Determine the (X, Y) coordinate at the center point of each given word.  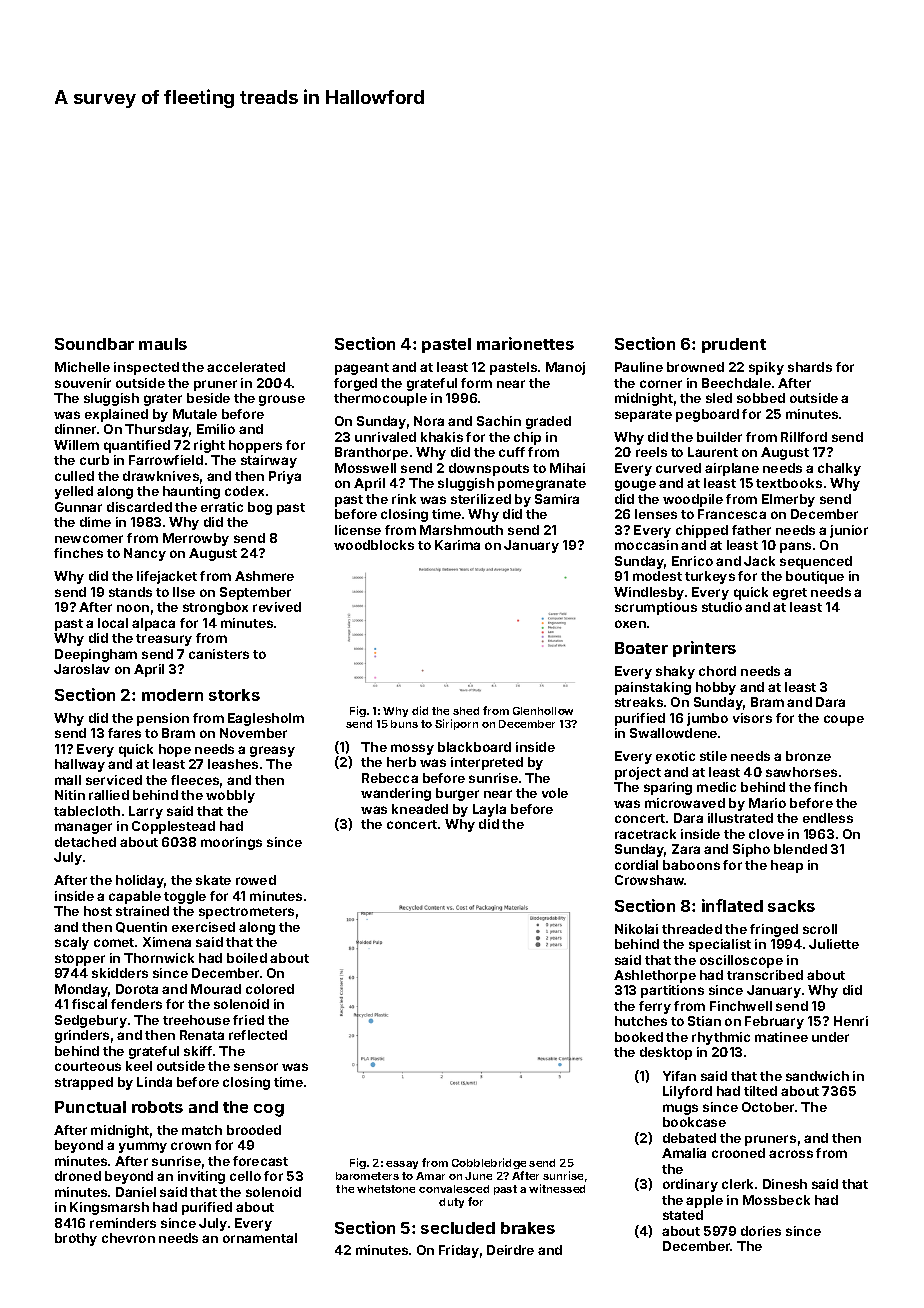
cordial (636, 865)
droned (78, 1176)
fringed (774, 930)
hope (175, 750)
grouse (282, 400)
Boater (641, 648)
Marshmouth (461, 530)
